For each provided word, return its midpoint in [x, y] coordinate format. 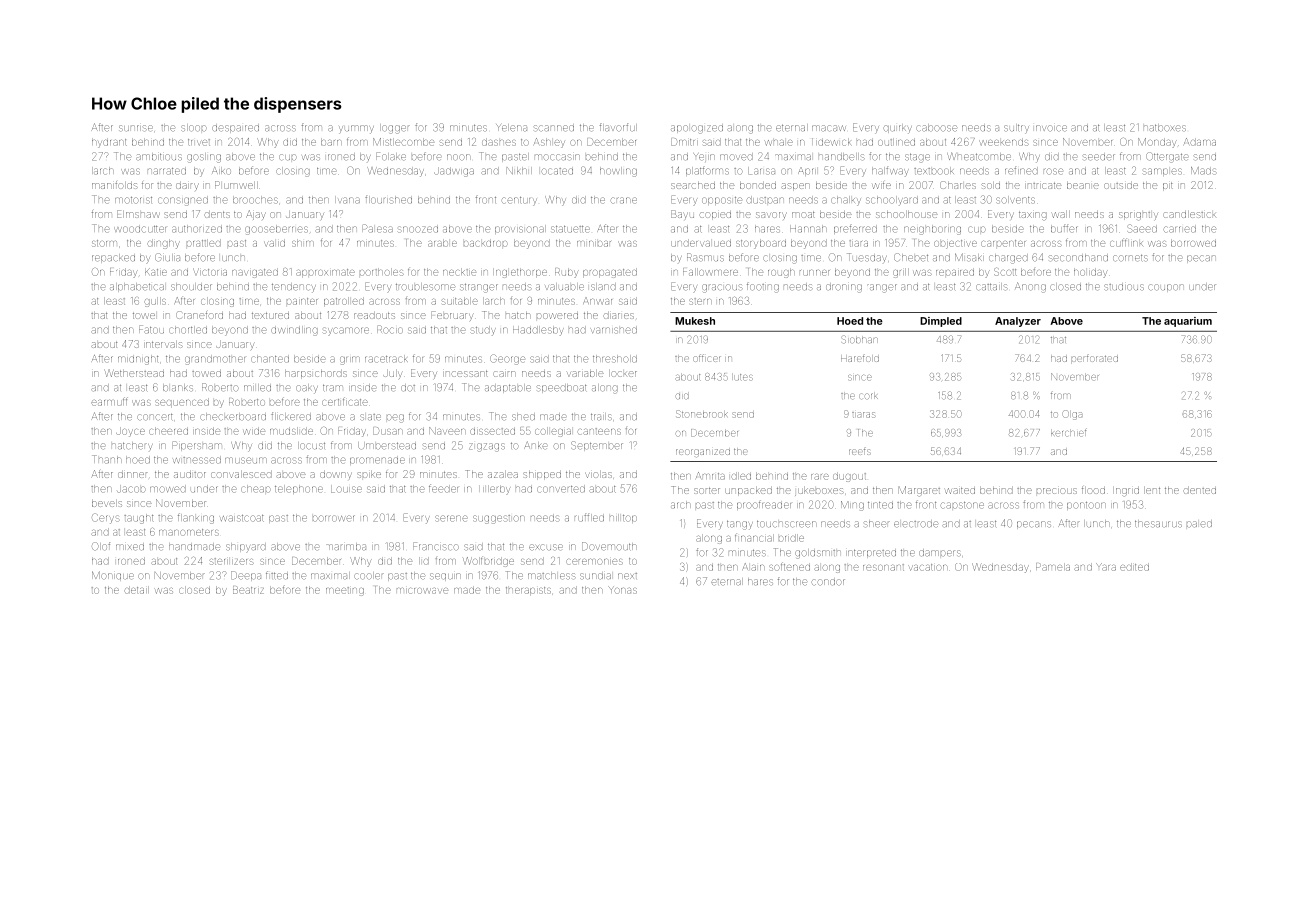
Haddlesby [538, 331]
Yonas [622, 590]
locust [311, 445]
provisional [520, 229]
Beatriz [248, 590]
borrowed [1193, 243]
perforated [1095, 359]
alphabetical [137, 287]
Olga [1072, 415]
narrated [167, 170]
